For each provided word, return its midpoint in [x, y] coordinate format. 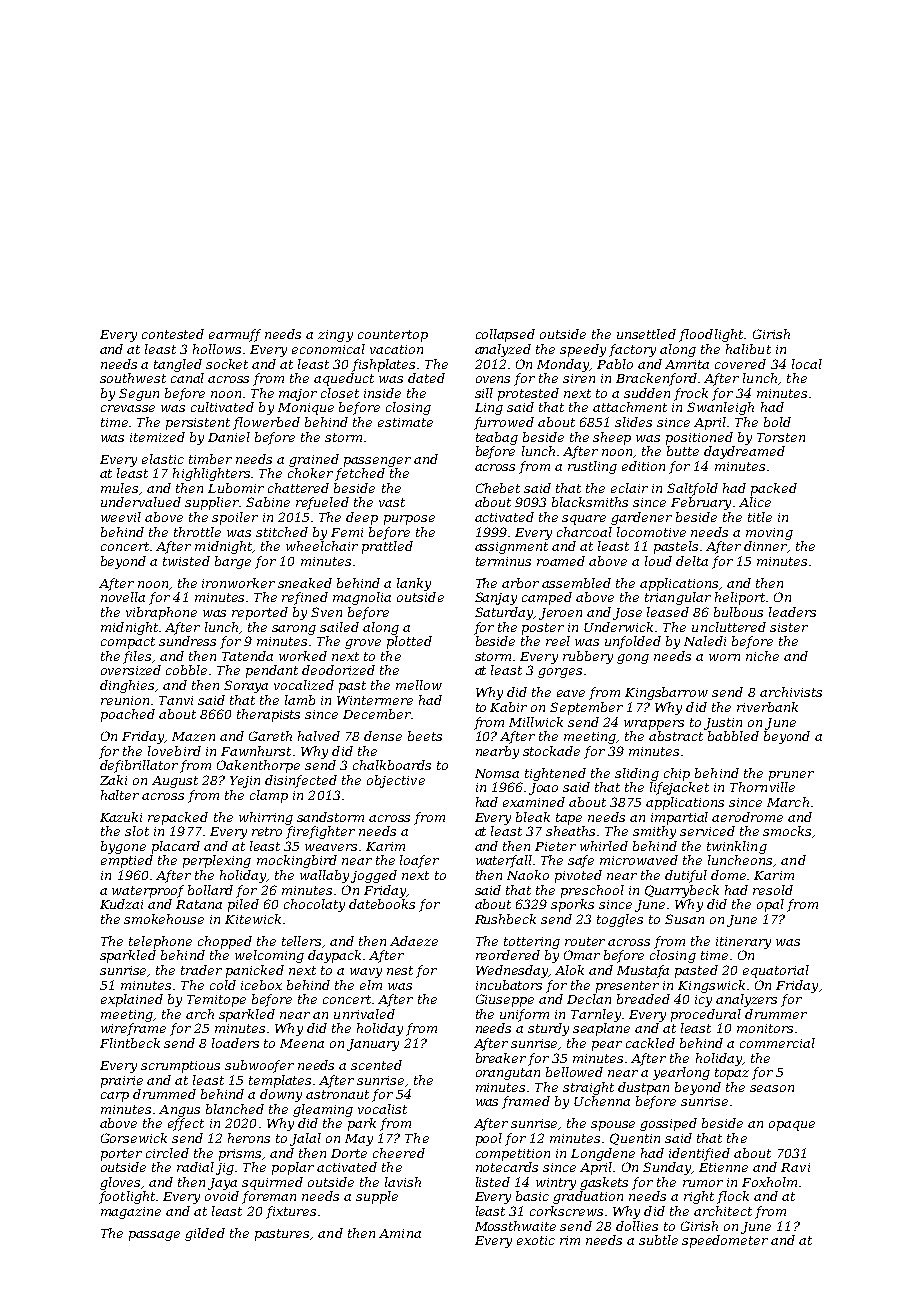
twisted [186, 561]
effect [186, 1124]
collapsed [505, 335]
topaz [732, 1074]
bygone [123, 847]
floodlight [711, 335]
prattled [387, 547]
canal [187, 378]
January [373, 1045]
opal [770, 905]
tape [569, 819]
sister [789, 627]
